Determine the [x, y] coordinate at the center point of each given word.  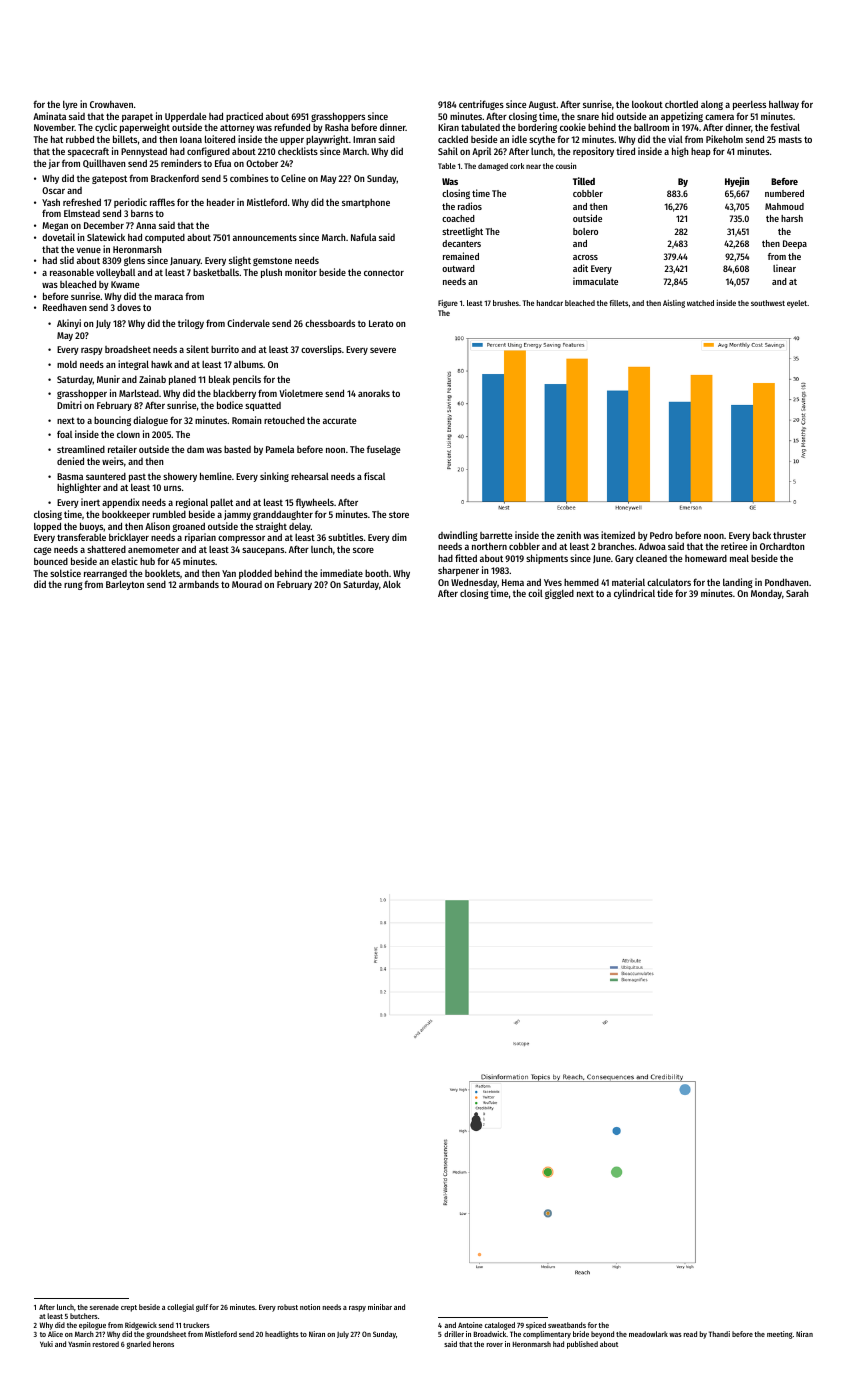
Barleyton [125, 585]
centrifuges [481, 105]
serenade [104, 1307]
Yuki [46, 1344]
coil [535, 593]
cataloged [500, 1326]
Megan [55, 226]
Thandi [719, 1334]
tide [665, 593]
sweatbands [567, 1325]
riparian [200, 538]
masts [790, 140]
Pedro [661, 535]
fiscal [374, 476]
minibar [380, 1307]
